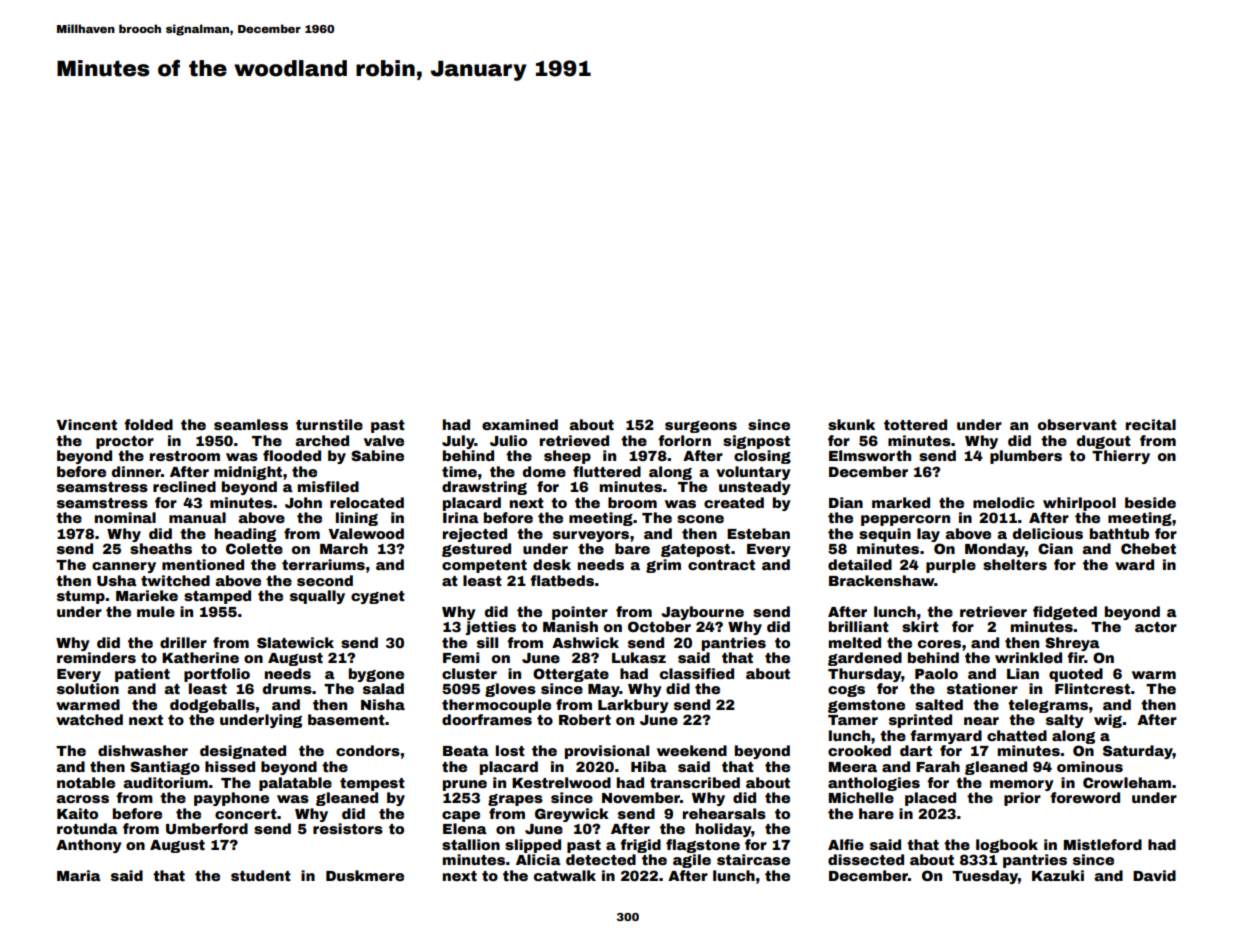 Image resolution: width=1233 pixels, height=952 pixels. What do you see at coordinates (261, 875) in the screenshot?
I see `student` at bounding box center [261, 875].
